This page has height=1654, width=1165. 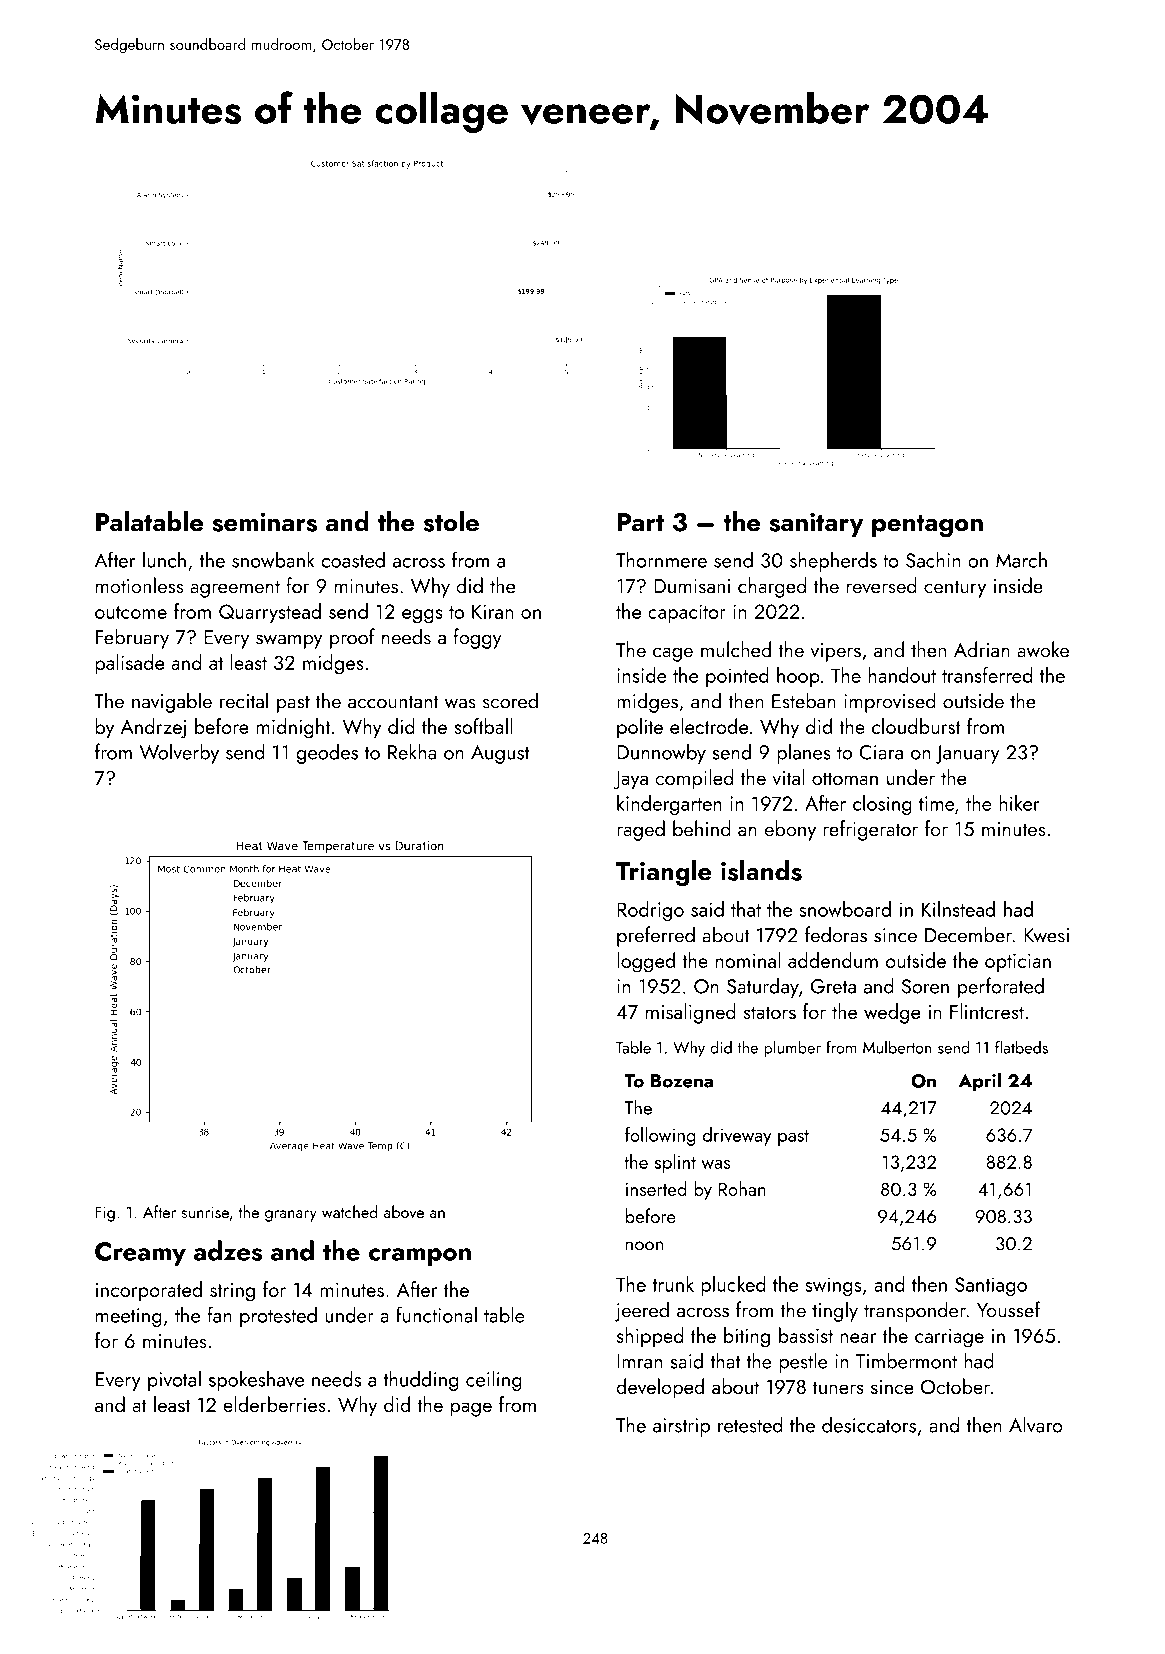 What do you see at coordinates (404, 1211) in the page?
I see `above` at bounding box center [404, 1211].
